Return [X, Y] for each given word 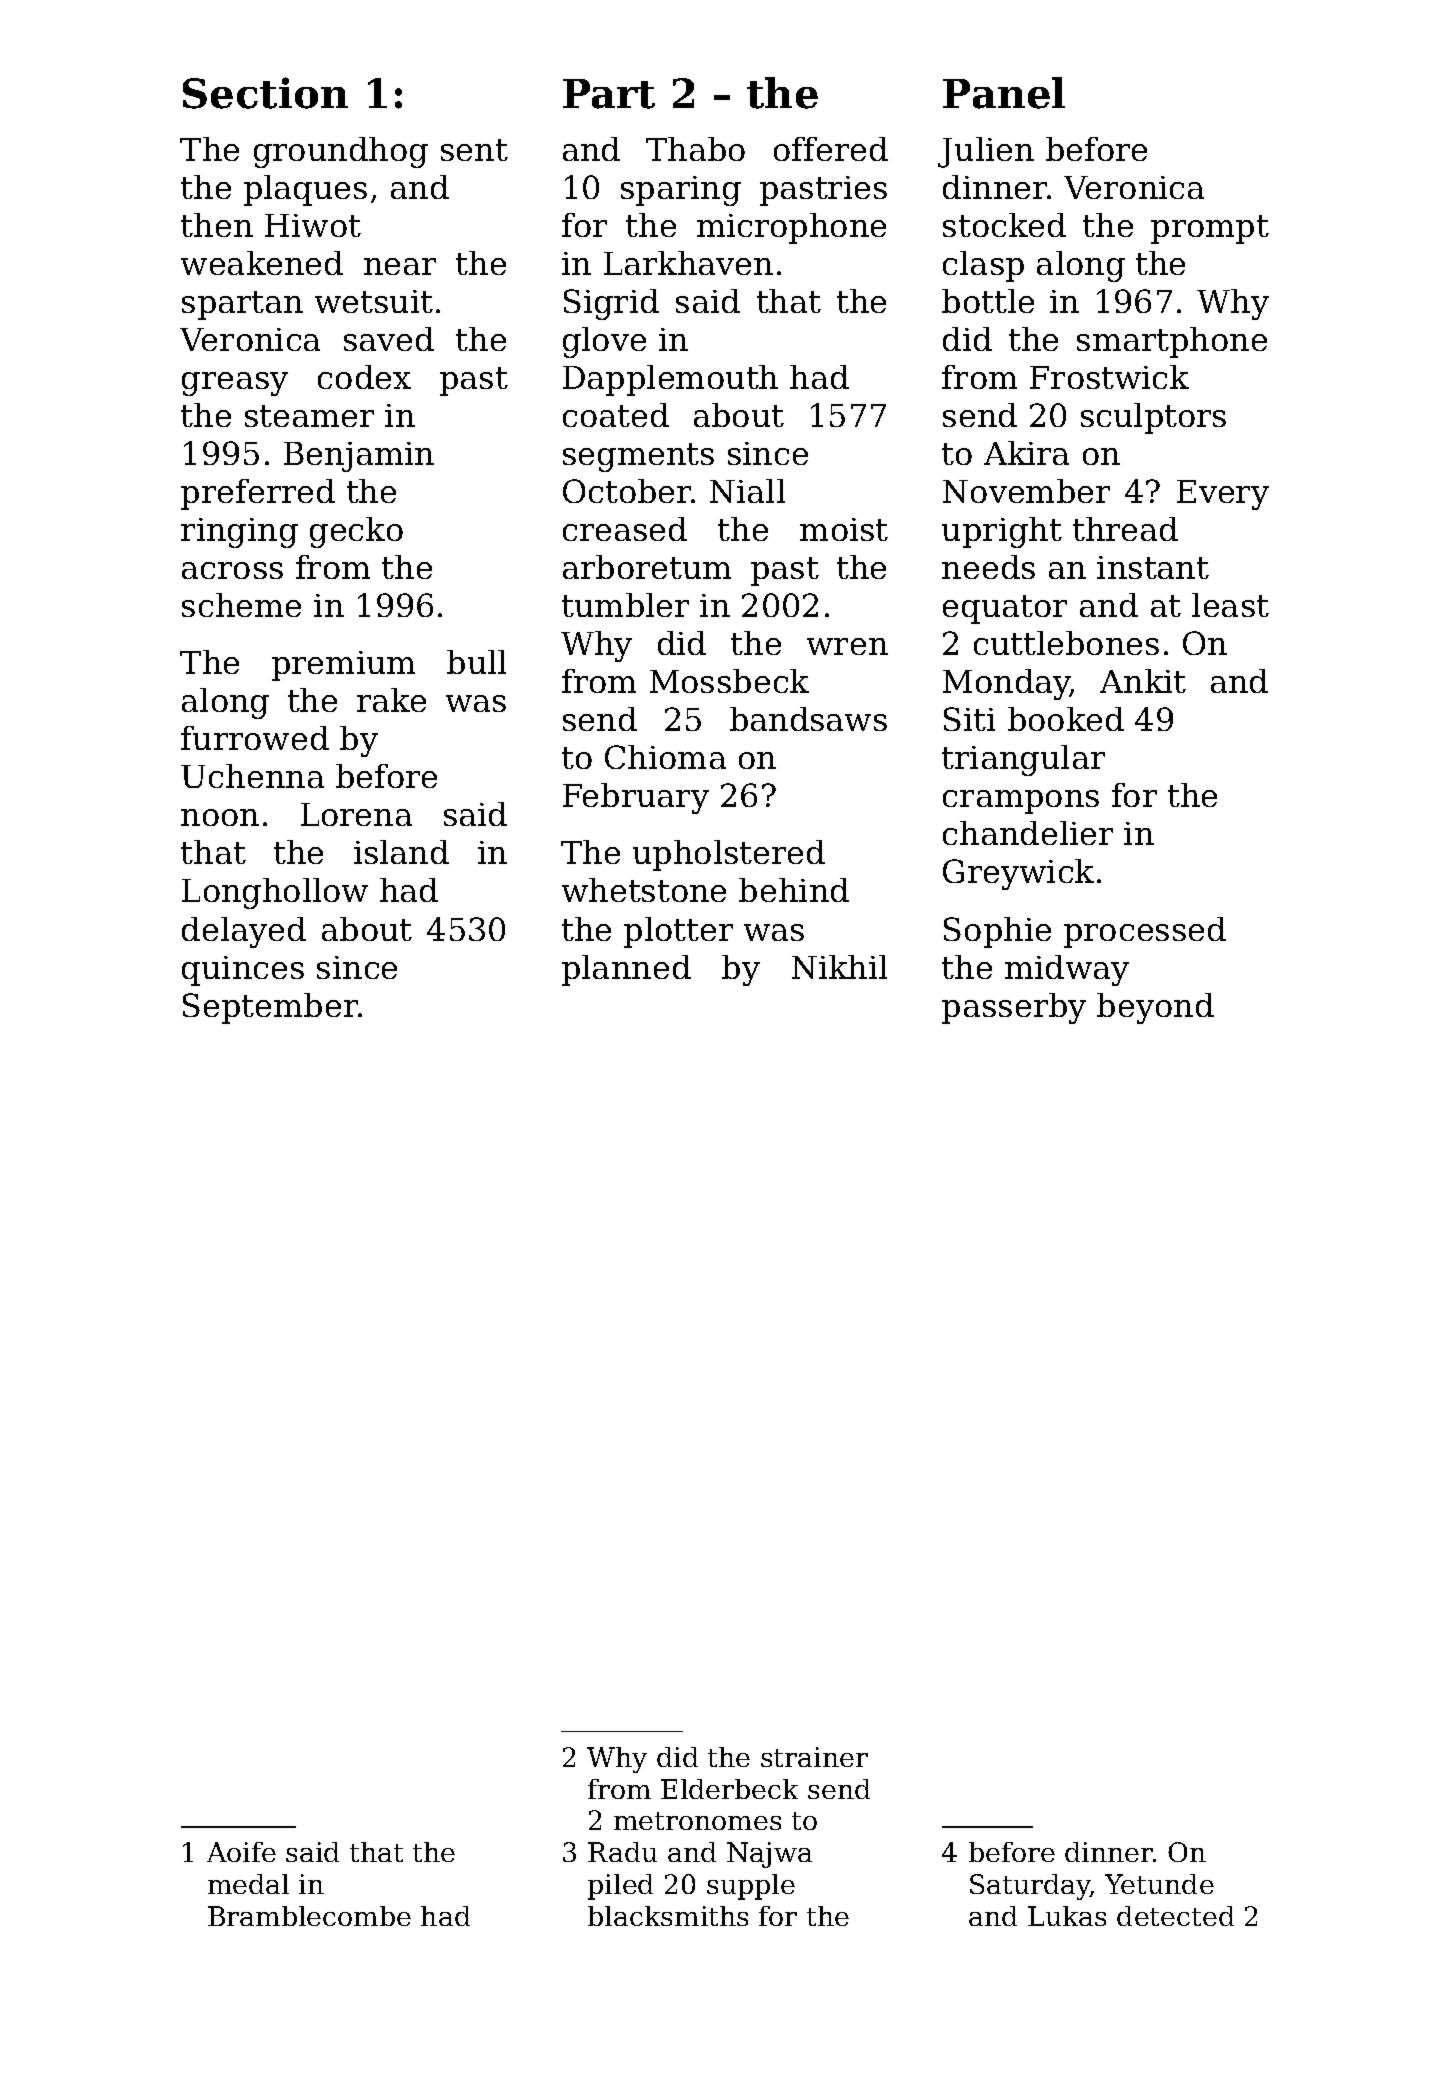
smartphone [1172, 342]
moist [844, 529]
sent [474, 150]
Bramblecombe [309, 1916]
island [401, 852]
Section [265, 93]
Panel [1004, 93]
